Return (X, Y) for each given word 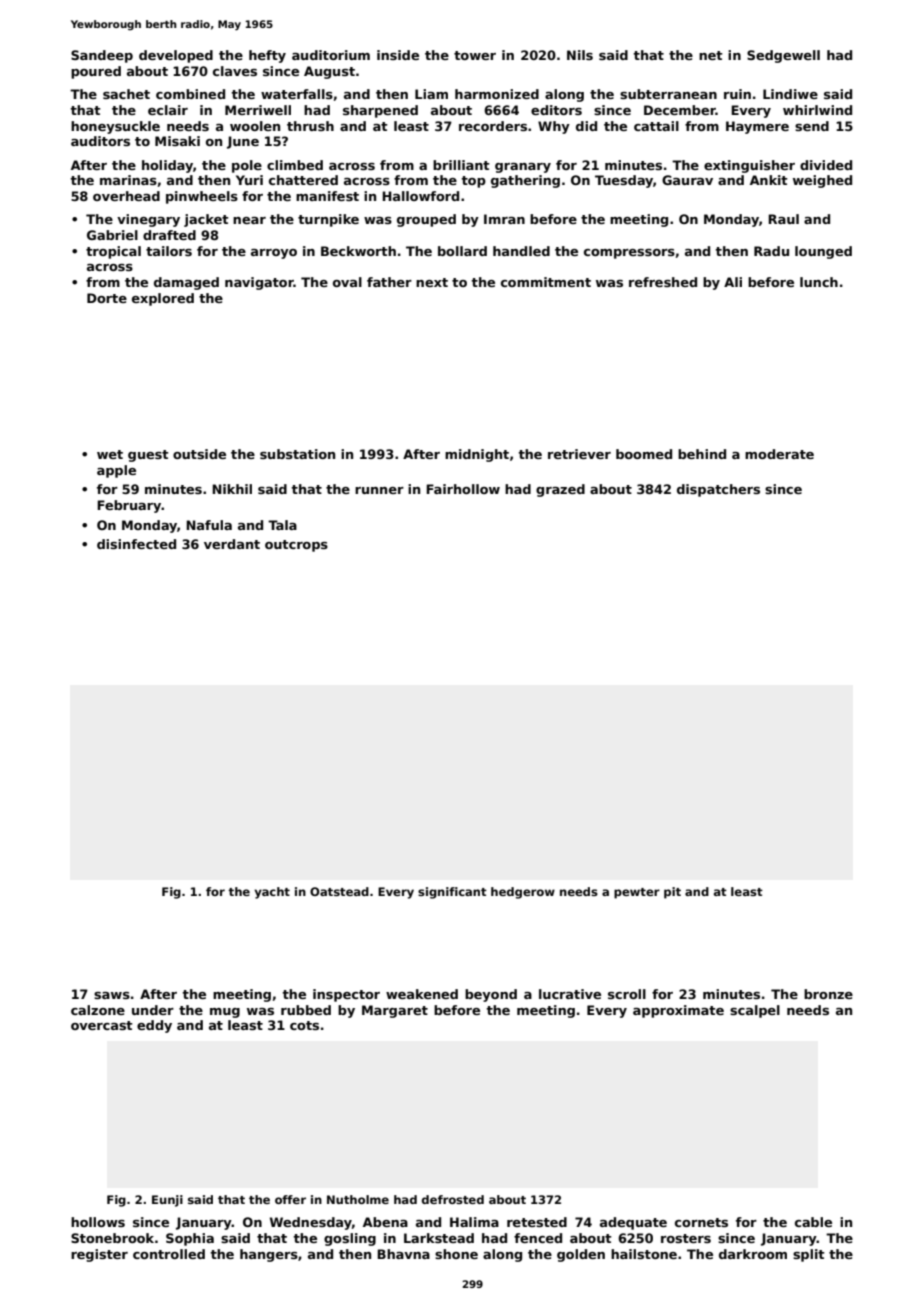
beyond (491, 995)
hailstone (644, 1254)
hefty (267, 56)
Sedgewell (783, 56)
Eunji (167, 1201)
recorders (493, 126)
